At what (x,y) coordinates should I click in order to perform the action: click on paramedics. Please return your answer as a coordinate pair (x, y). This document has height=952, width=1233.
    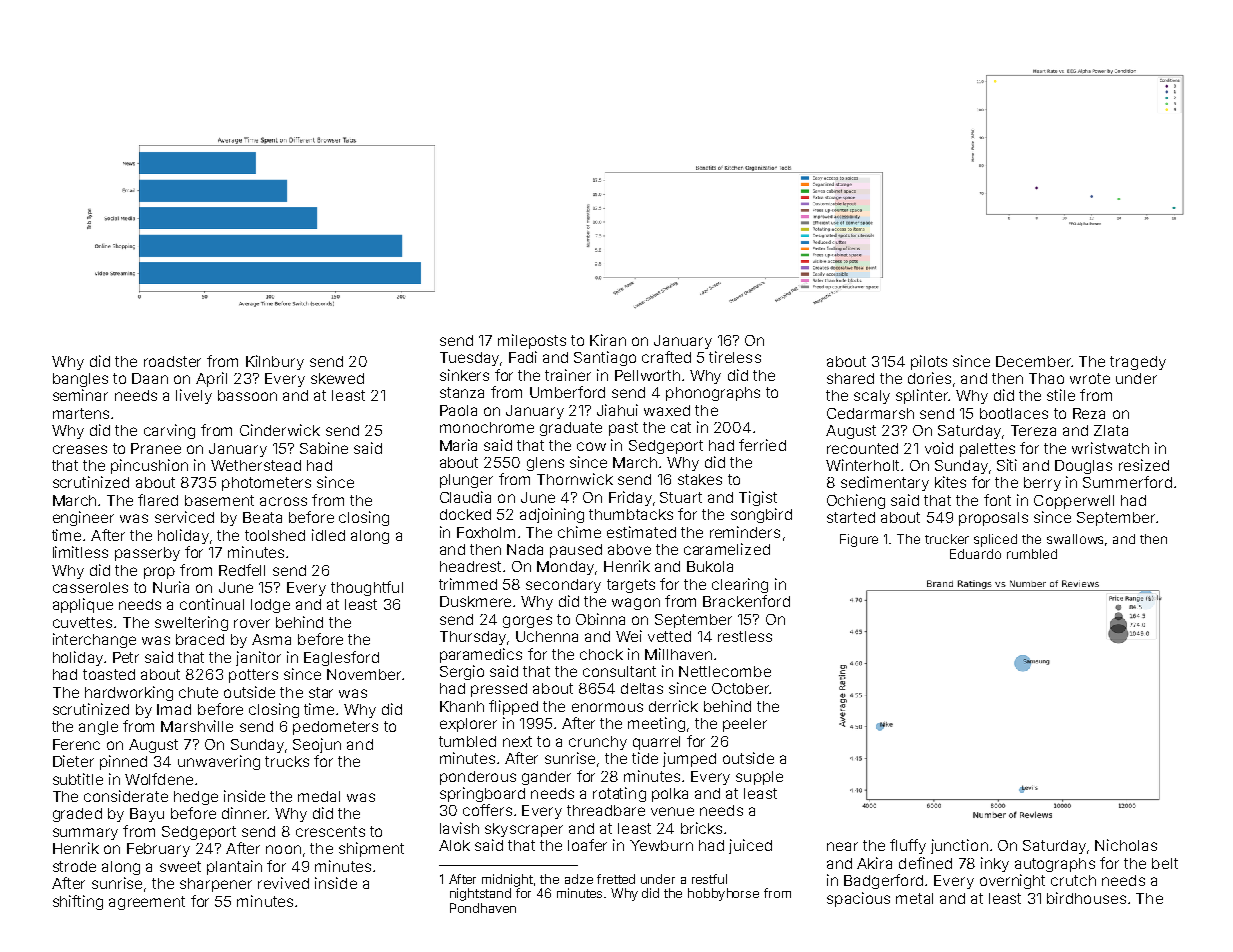
    Looking at the image, I should click on (481, 655).
